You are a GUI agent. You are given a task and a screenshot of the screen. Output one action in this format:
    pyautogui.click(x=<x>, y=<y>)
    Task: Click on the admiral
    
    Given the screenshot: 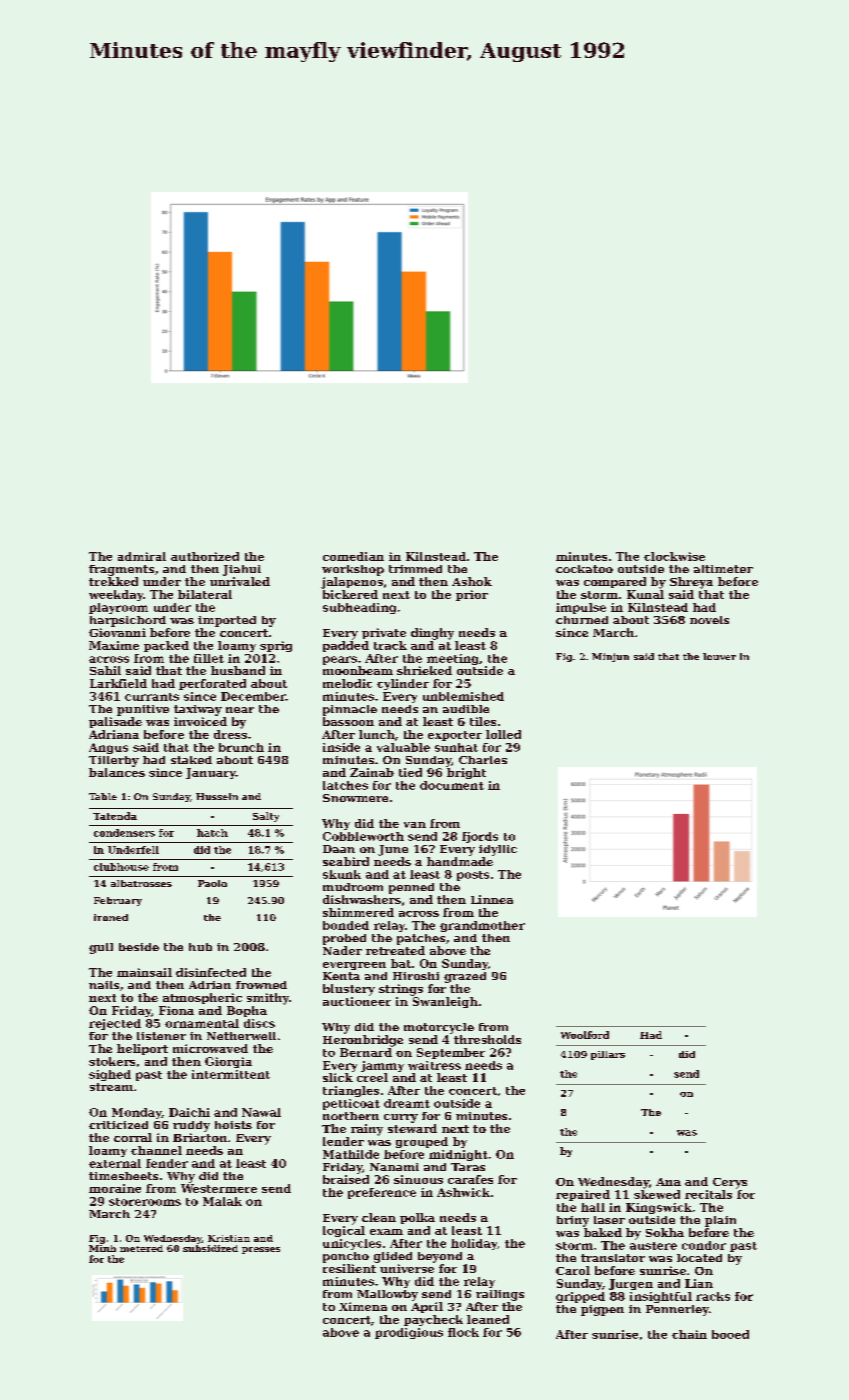 What is the action you would take?
    pyautogui.click(x=142, y=556)
